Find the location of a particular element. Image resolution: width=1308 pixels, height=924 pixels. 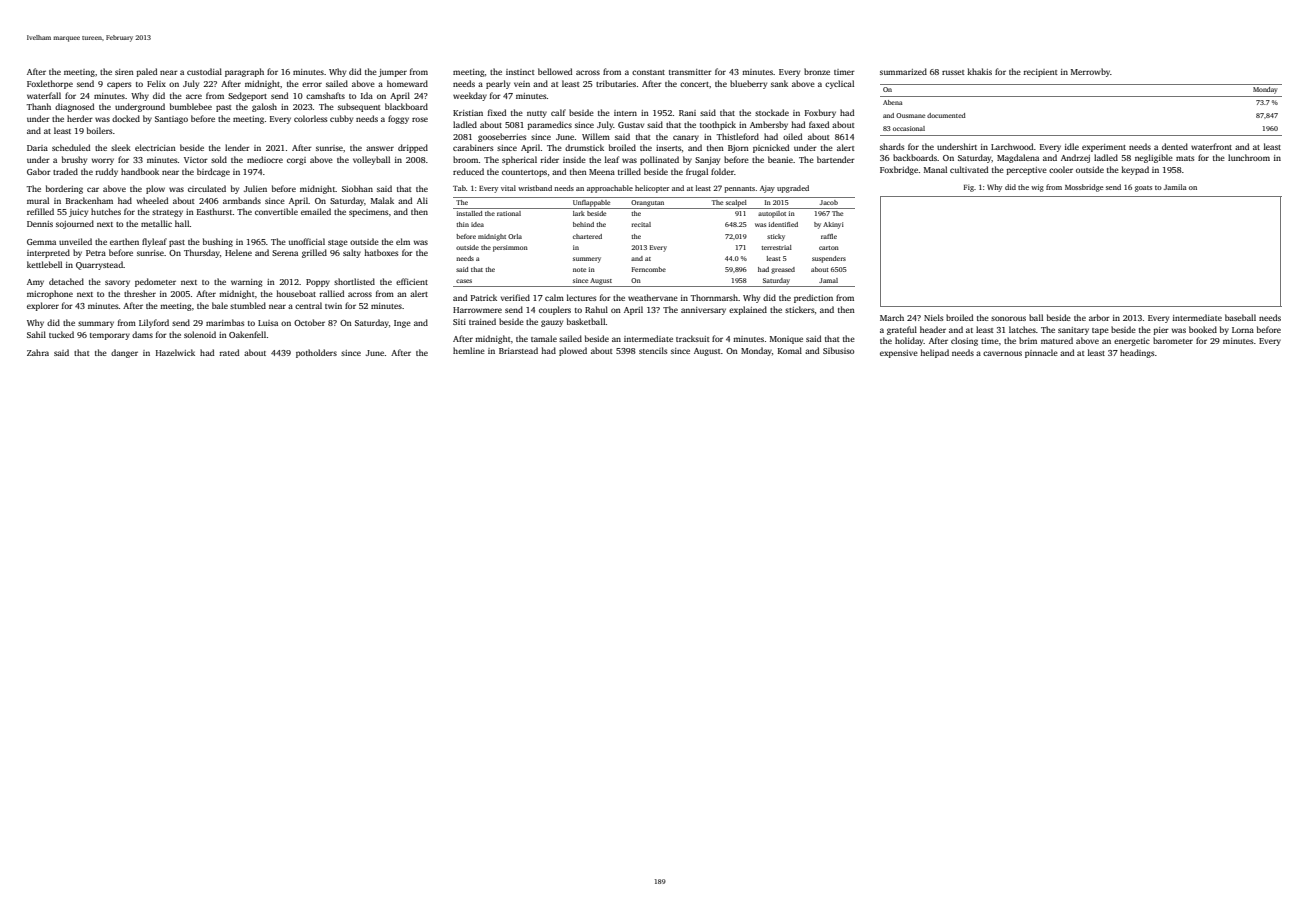

Patrick is located at coordinates (484, 297).
